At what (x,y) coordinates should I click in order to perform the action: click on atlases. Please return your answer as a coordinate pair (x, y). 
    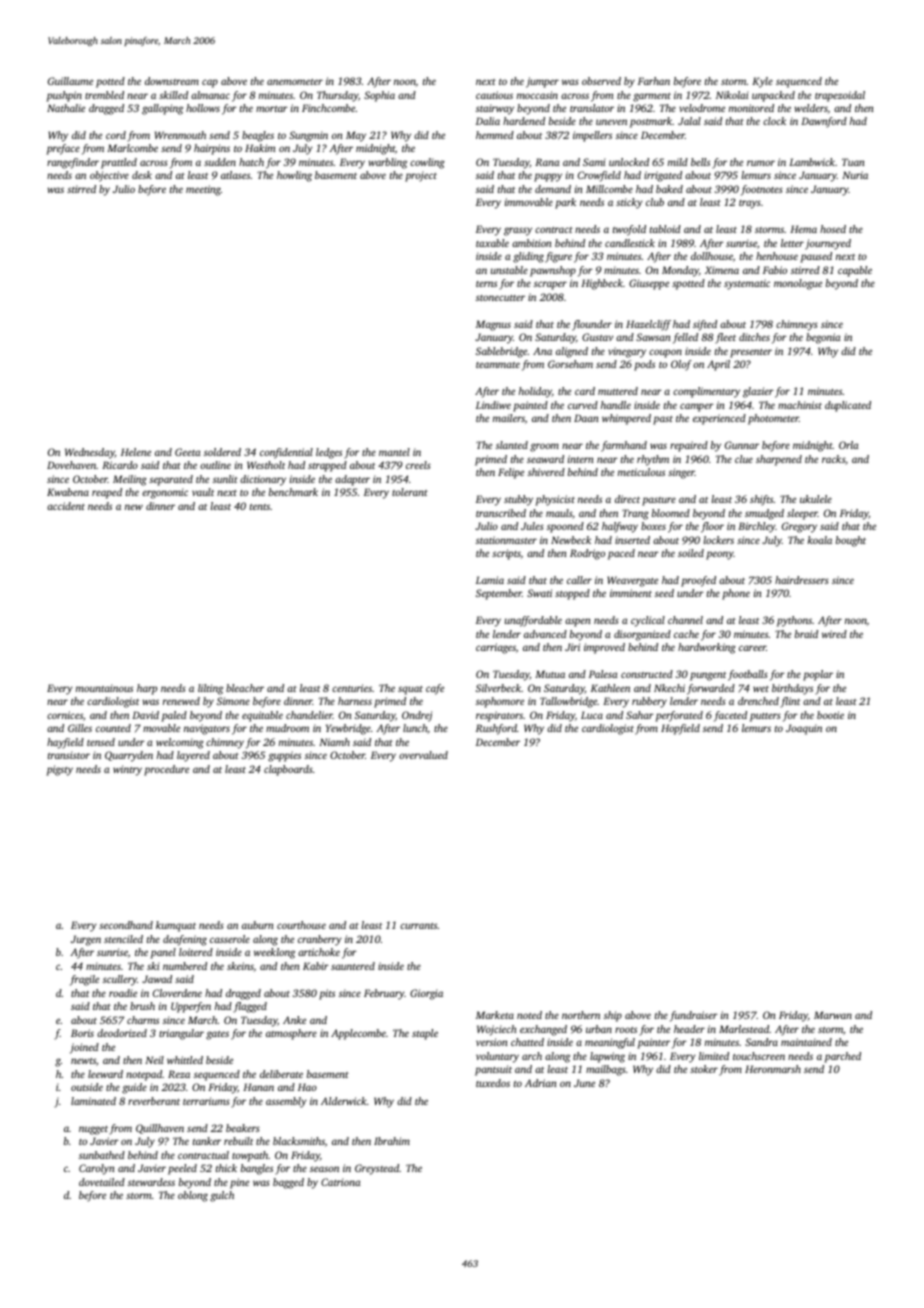
    Looking at the image, I should click on (235, 175).
